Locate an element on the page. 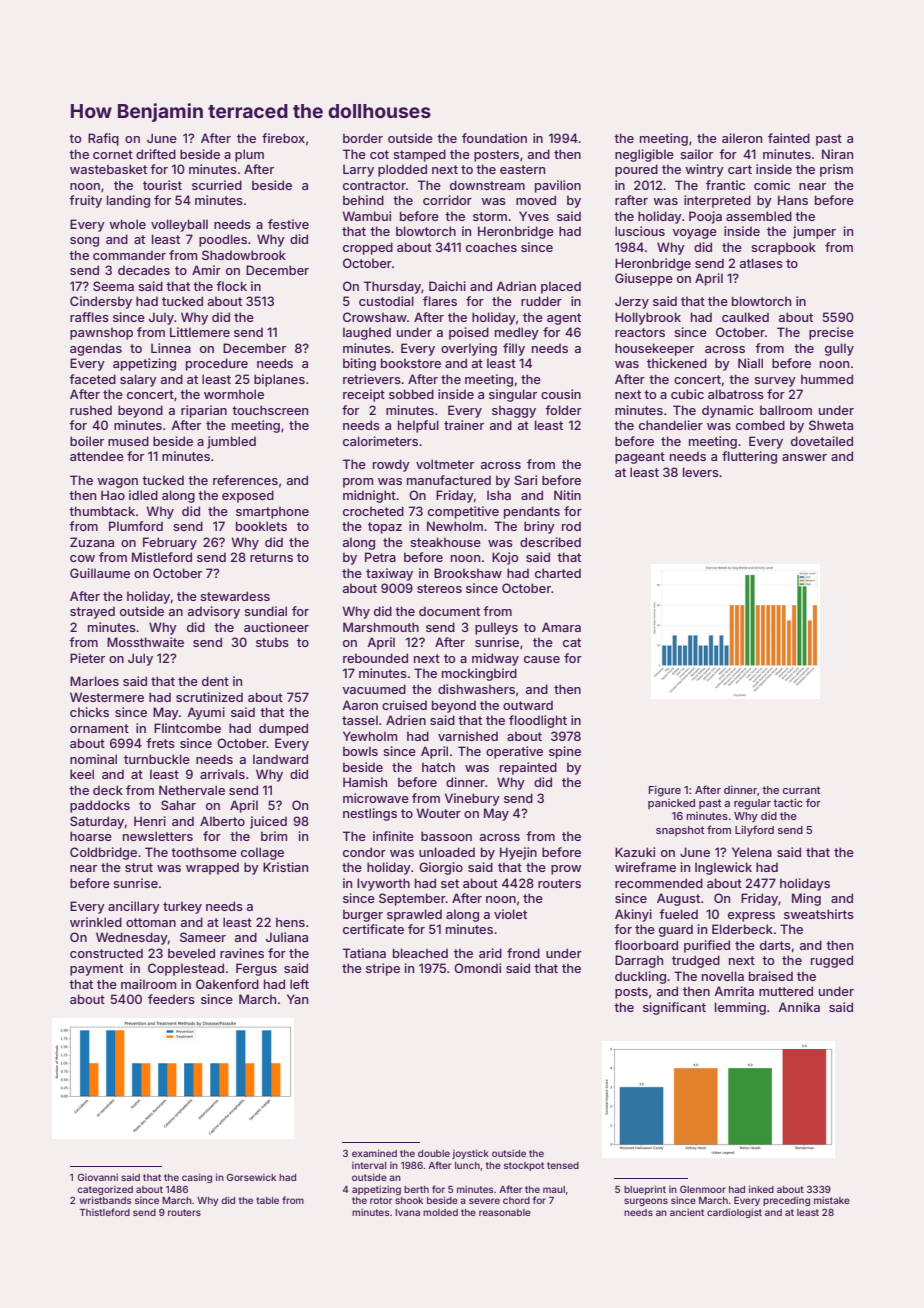 This page has height=1308, width=924. helpful is located at coordinates (418, 426).
